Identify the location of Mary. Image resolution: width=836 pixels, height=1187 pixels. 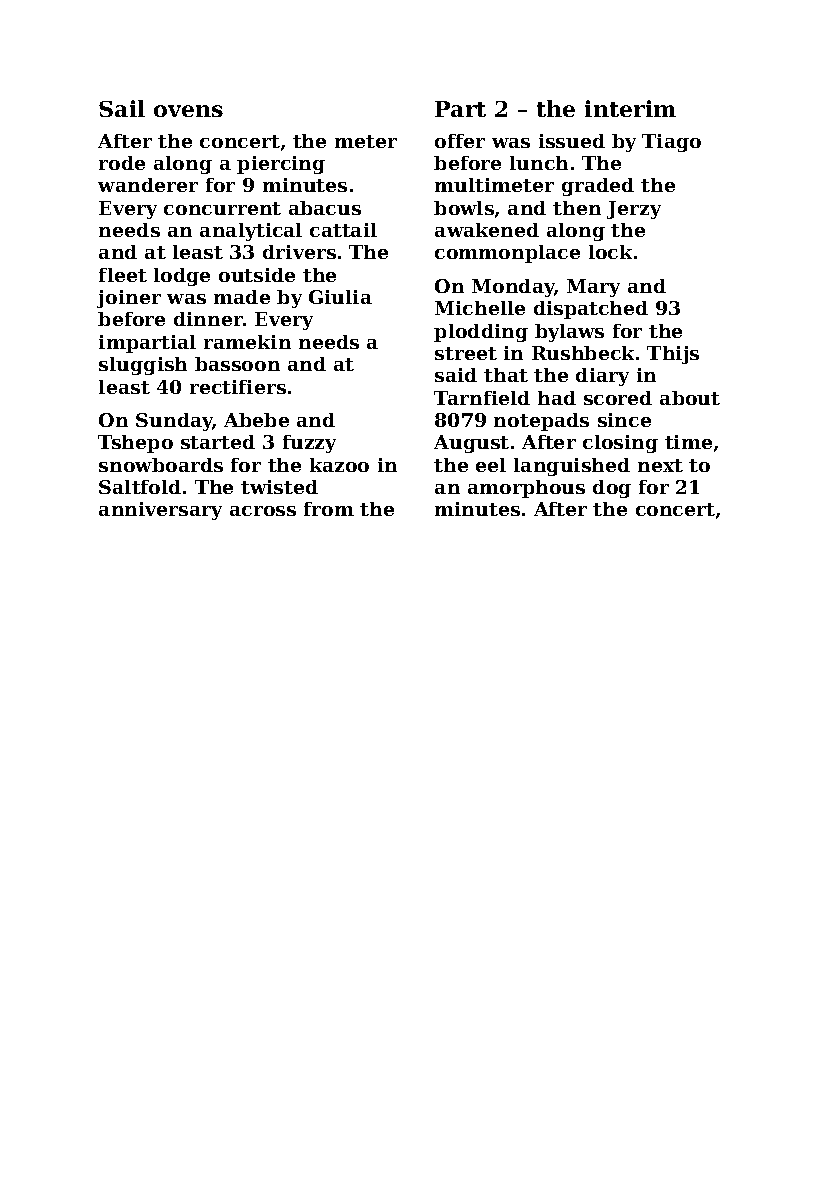
(593, 288).
